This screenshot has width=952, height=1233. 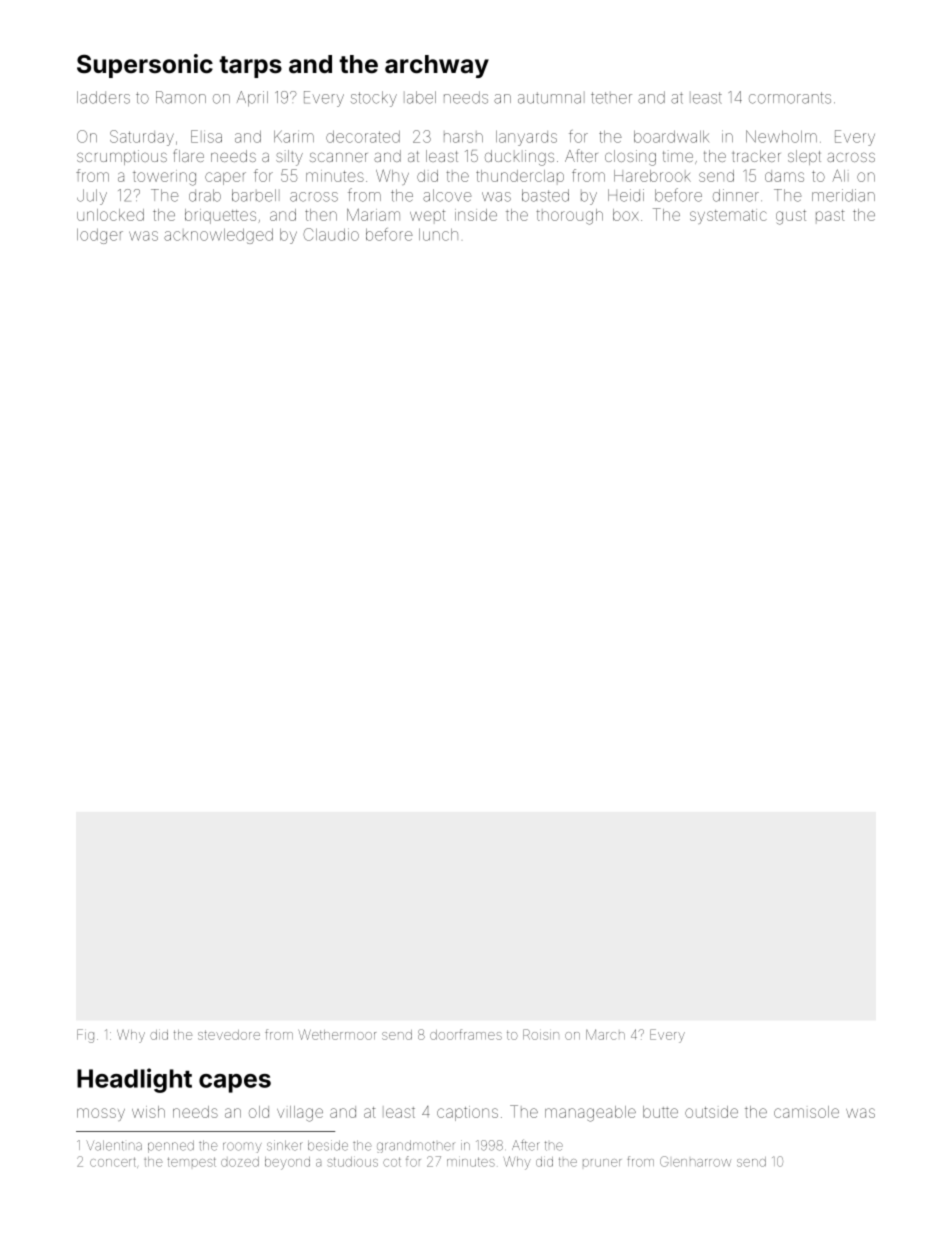 I want to click on tether, so click(x=611, y=98).
